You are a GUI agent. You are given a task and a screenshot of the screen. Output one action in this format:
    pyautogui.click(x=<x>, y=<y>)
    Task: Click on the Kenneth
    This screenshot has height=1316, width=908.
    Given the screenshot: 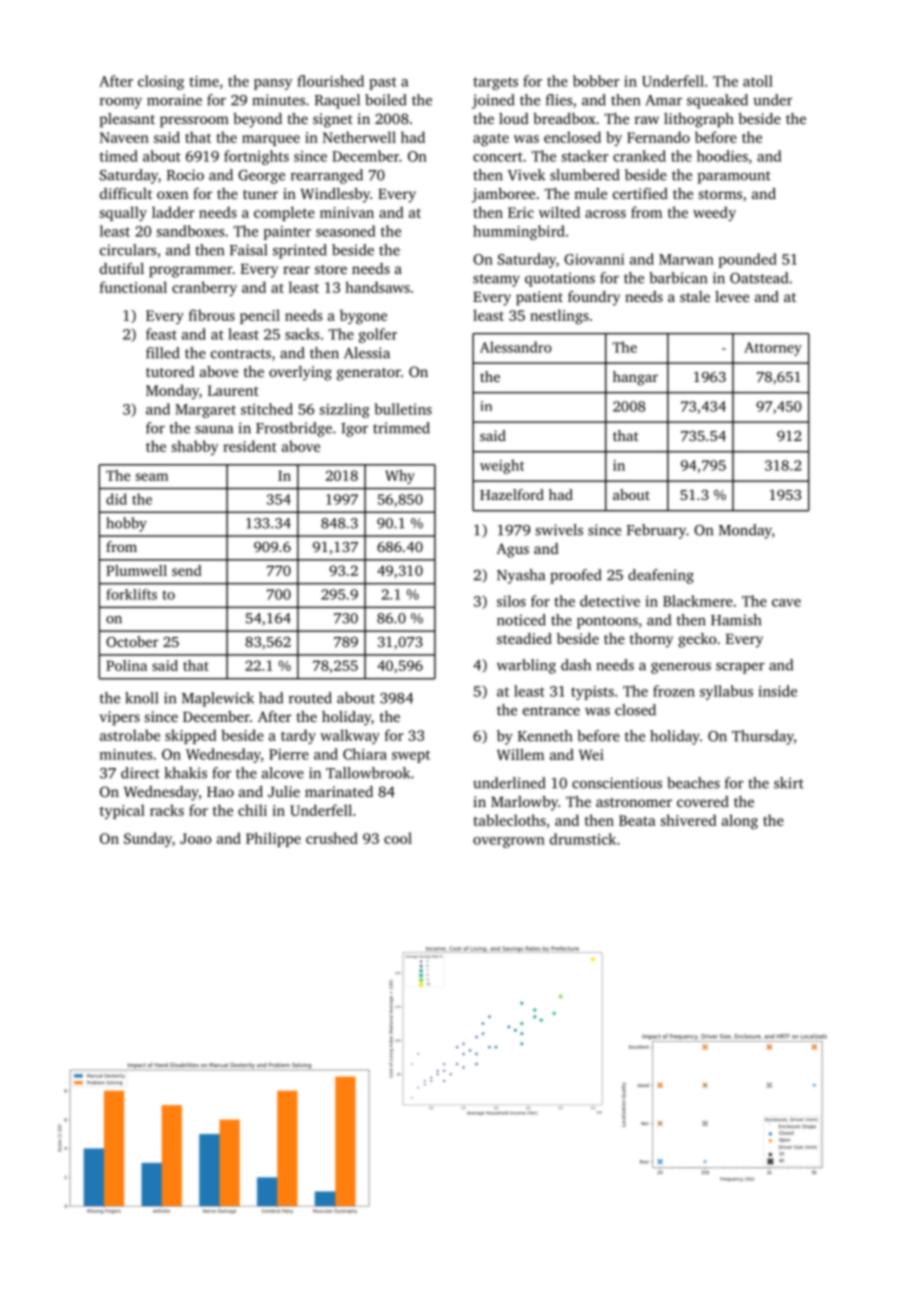 What is the action you would take?
    pyautogui.click(x=545, y=736)
